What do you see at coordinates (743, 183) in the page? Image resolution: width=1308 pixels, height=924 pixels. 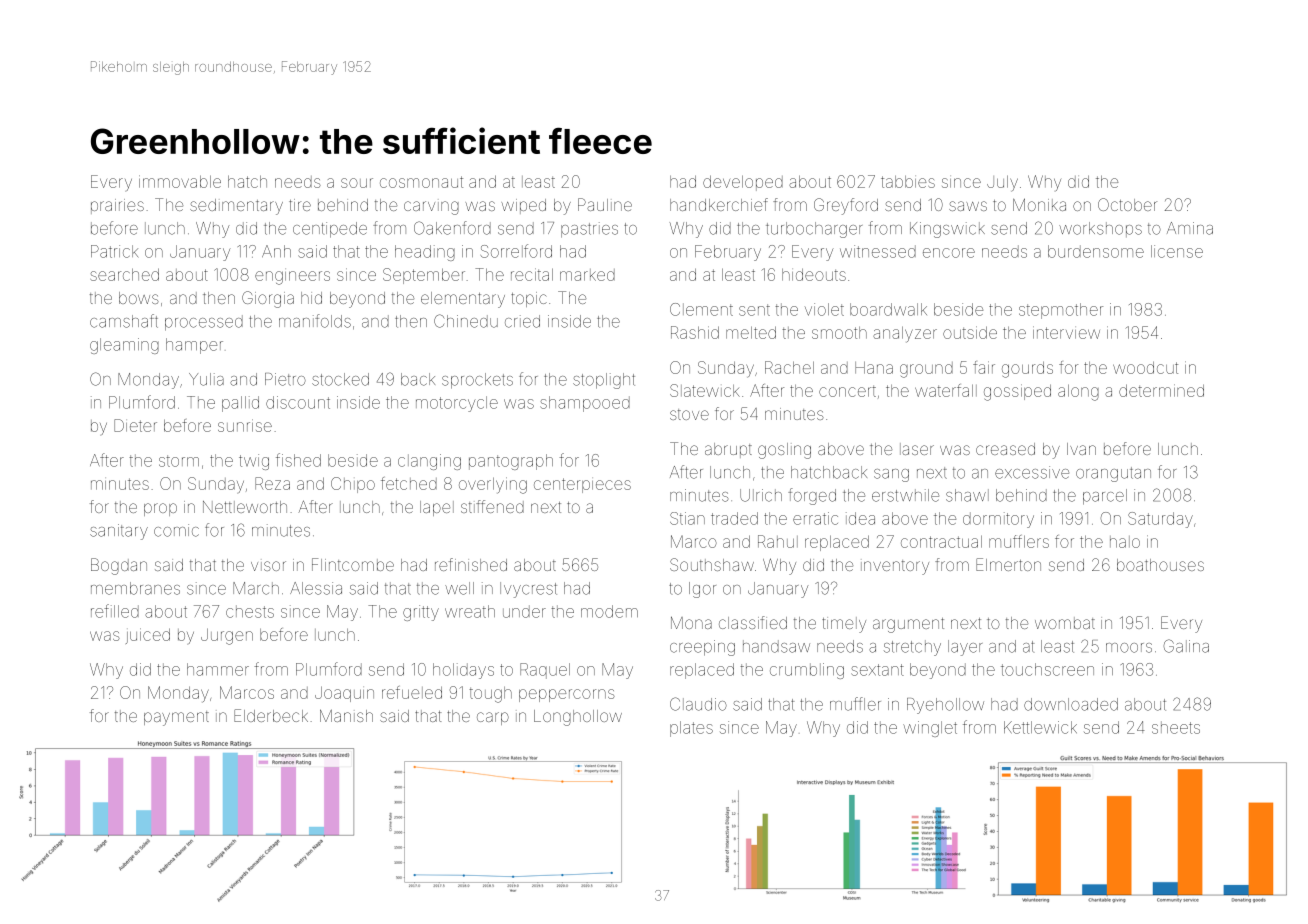 I see `developed` at bounding box center [743, 183].
